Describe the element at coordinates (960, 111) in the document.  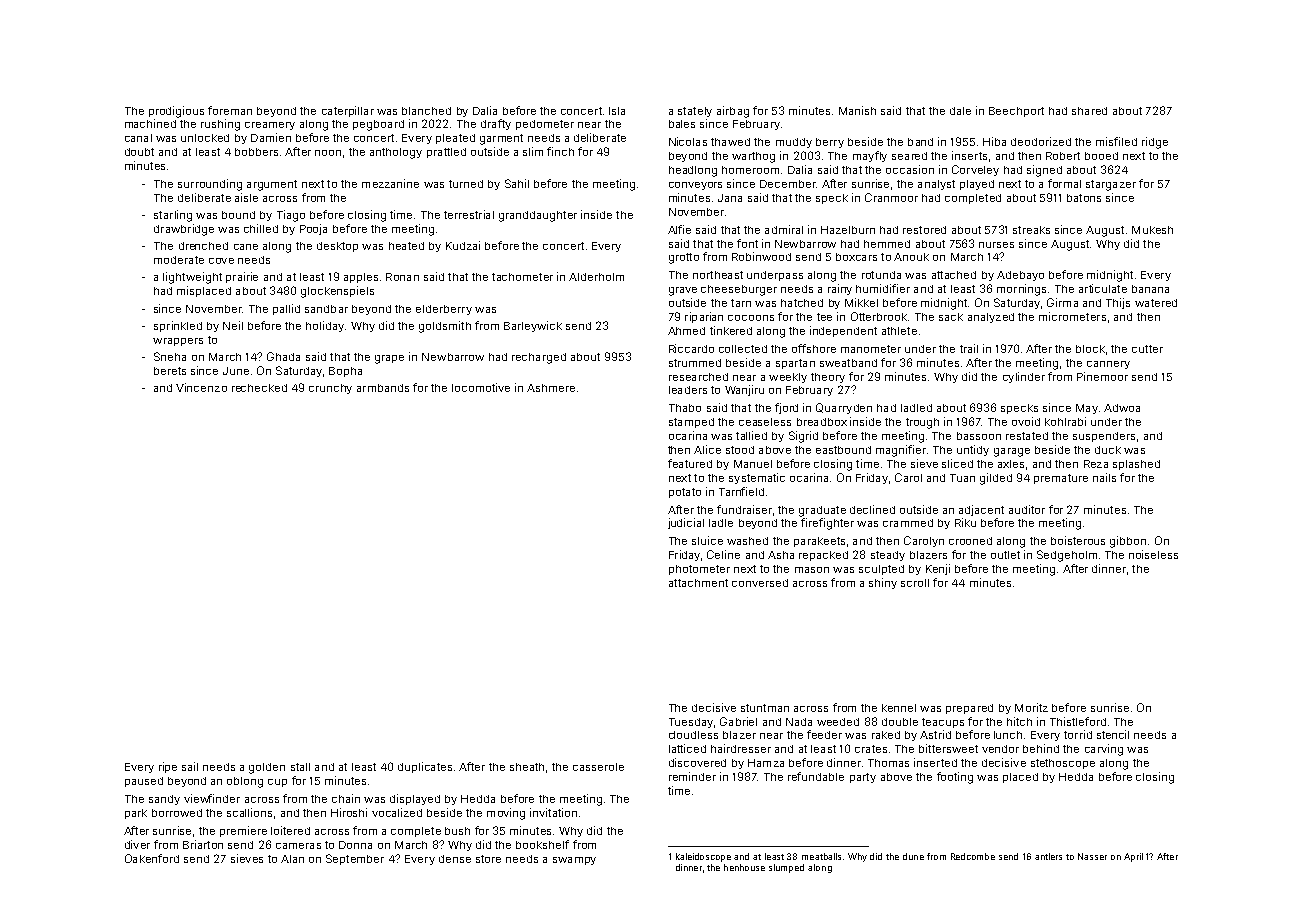
I see `dale` at that location.
